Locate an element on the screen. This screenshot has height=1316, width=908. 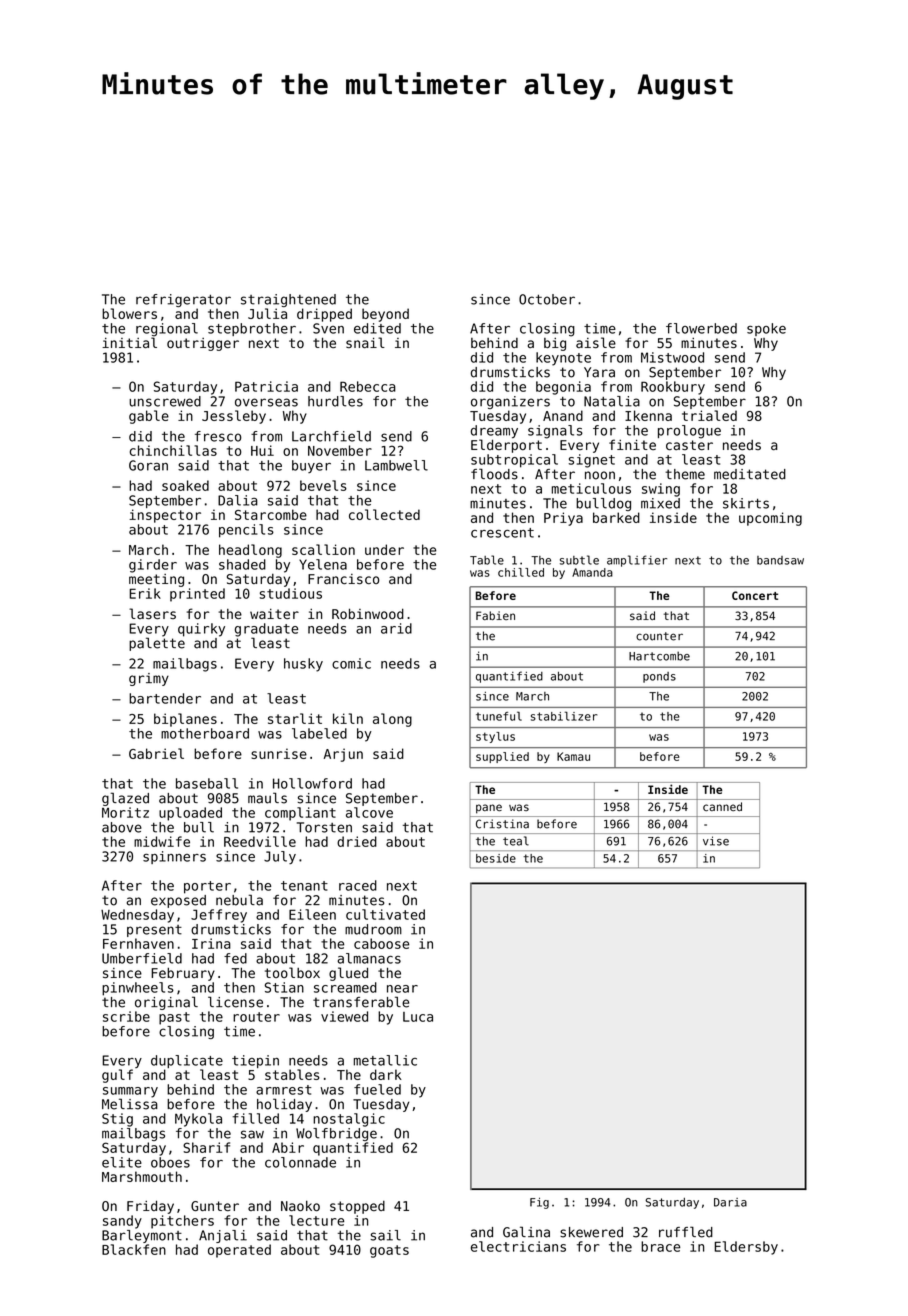
Hartcombe is located at coordinates (659, 656).
